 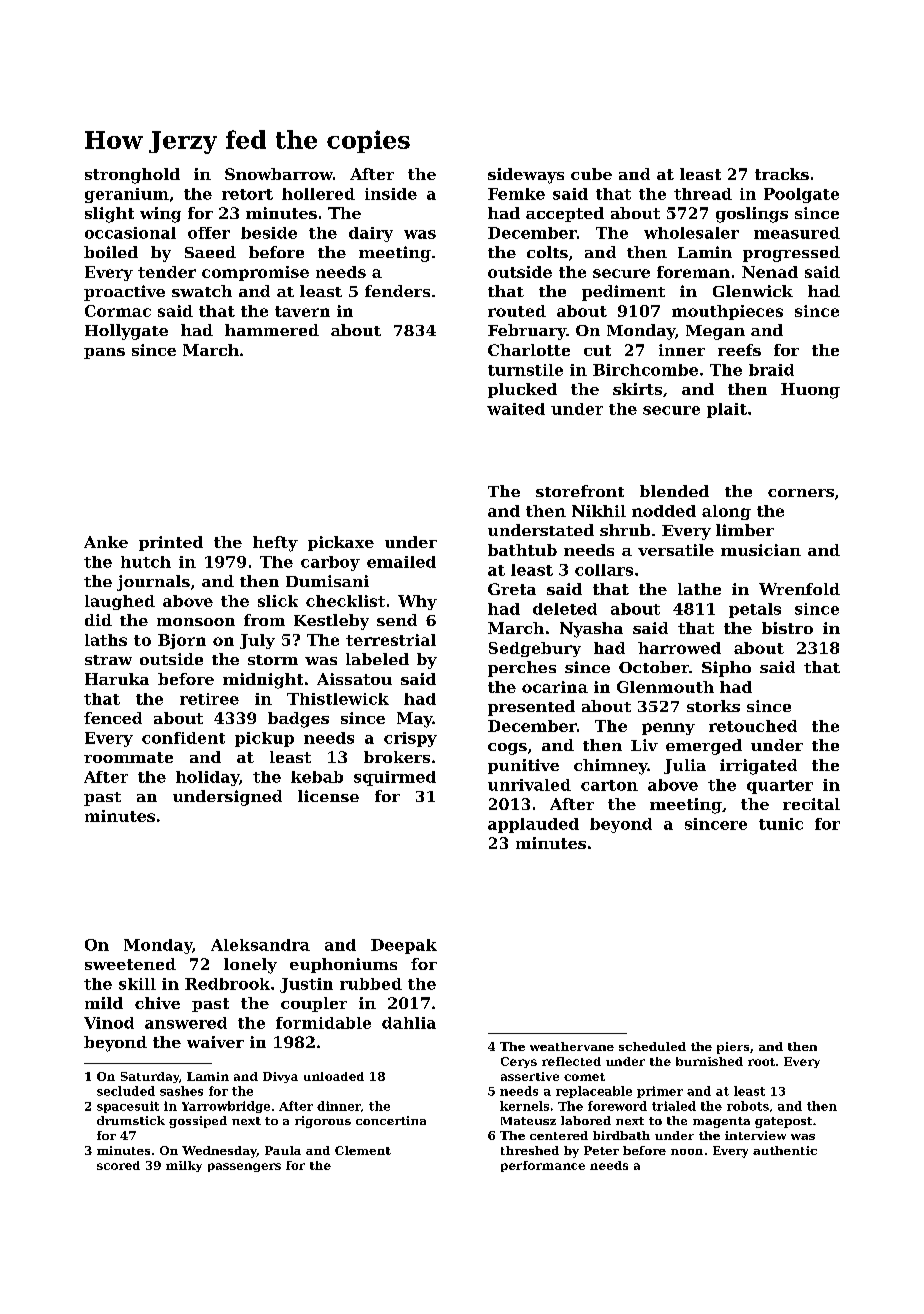 What do you see at coordinates (693, 272) in the document?
I see `foreman` at bounding box center [693, 272].
